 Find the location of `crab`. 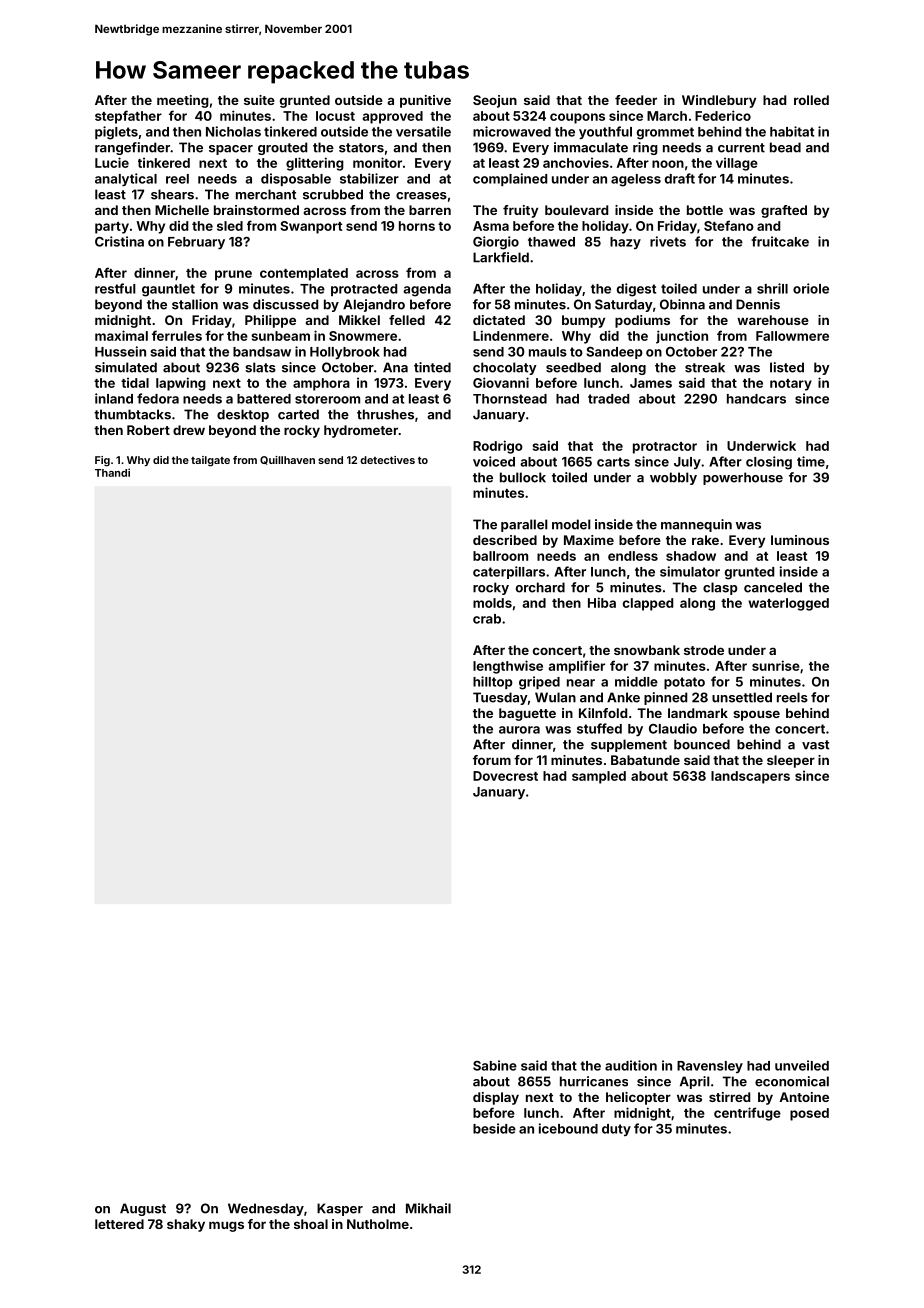

crab is located at coordinates (487, 619).
